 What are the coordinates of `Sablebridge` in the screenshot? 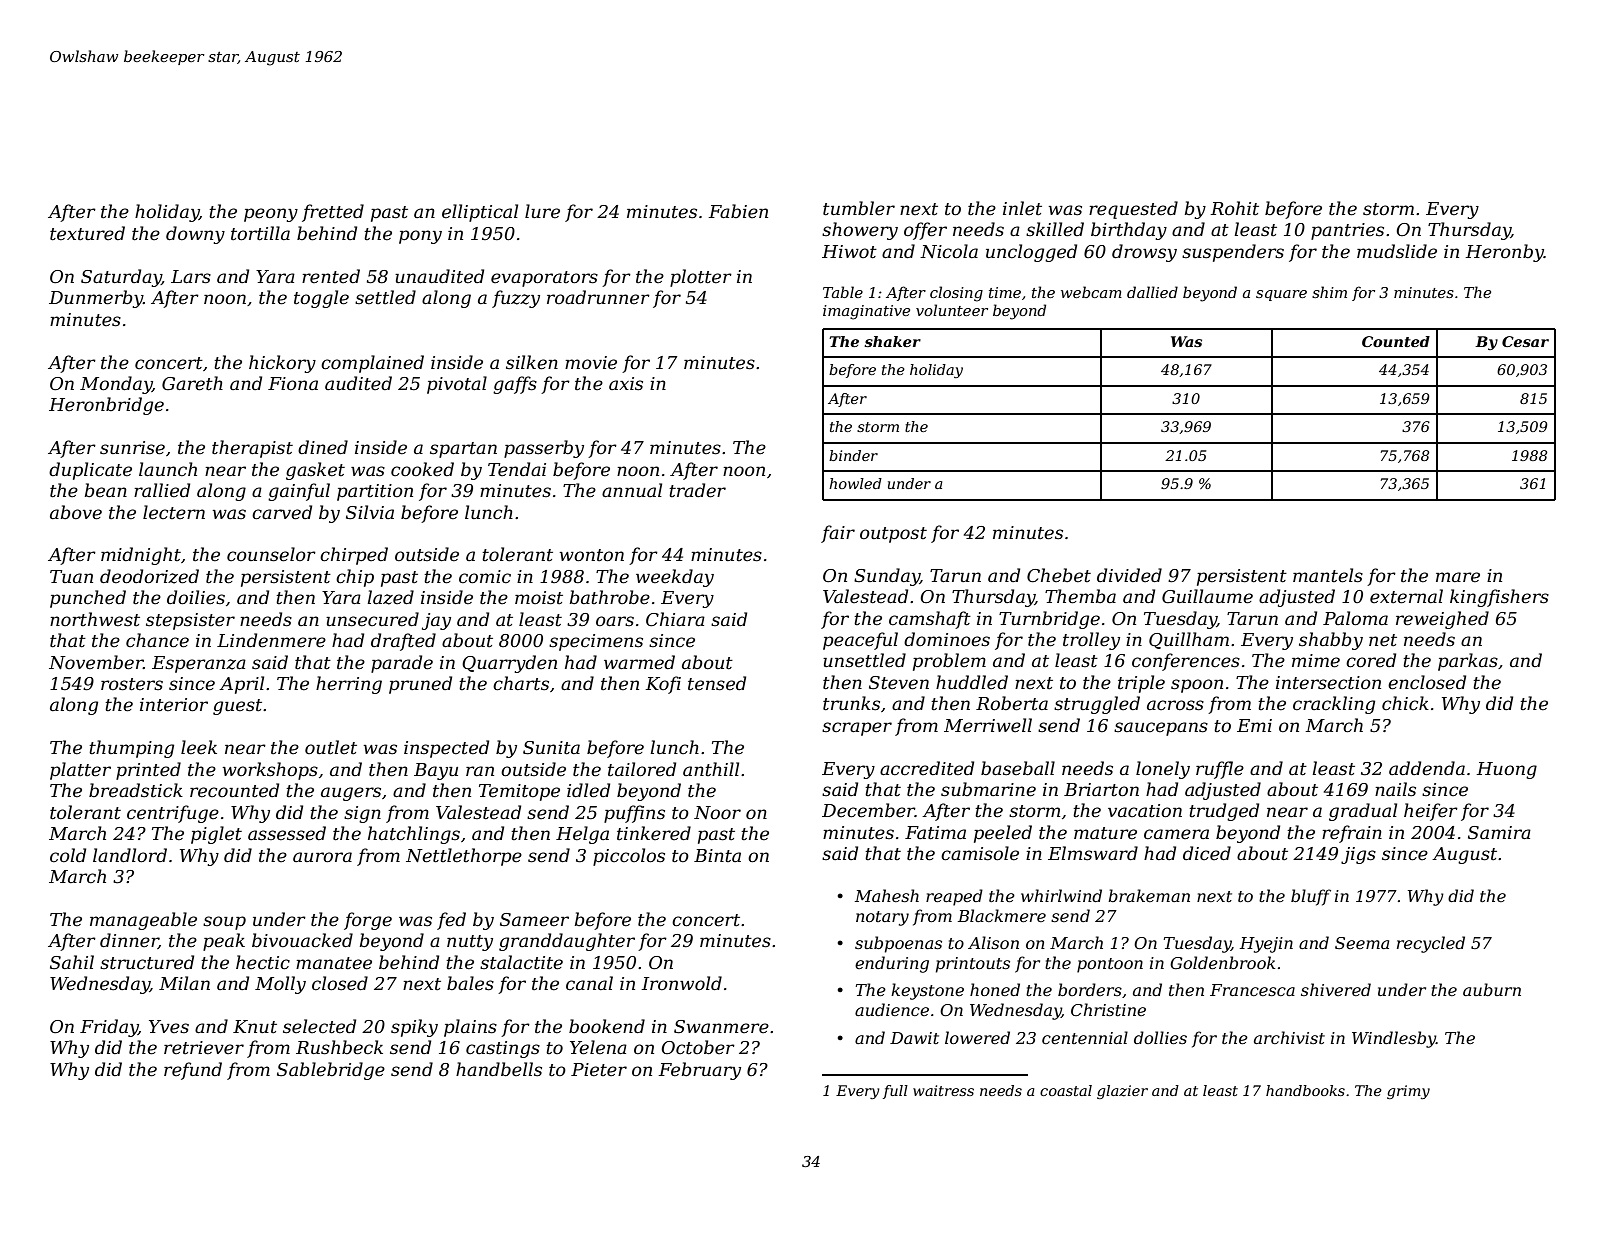 It's located at (331, 1071).
